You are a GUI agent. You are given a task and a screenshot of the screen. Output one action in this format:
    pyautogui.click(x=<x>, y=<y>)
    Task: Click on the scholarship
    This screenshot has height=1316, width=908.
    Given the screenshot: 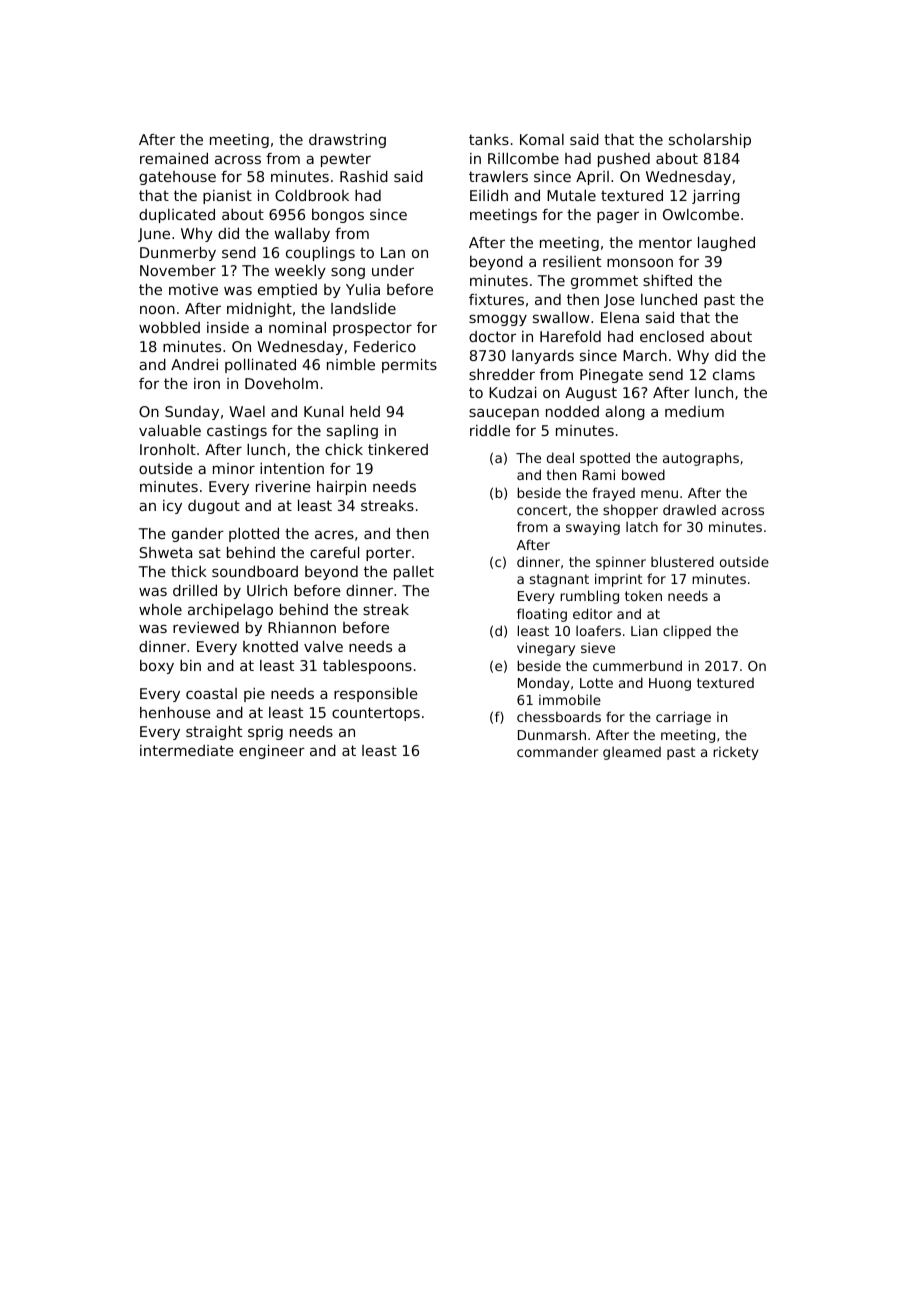 What is the action you would take?
    pyautogui.click(x=710, y=141)
